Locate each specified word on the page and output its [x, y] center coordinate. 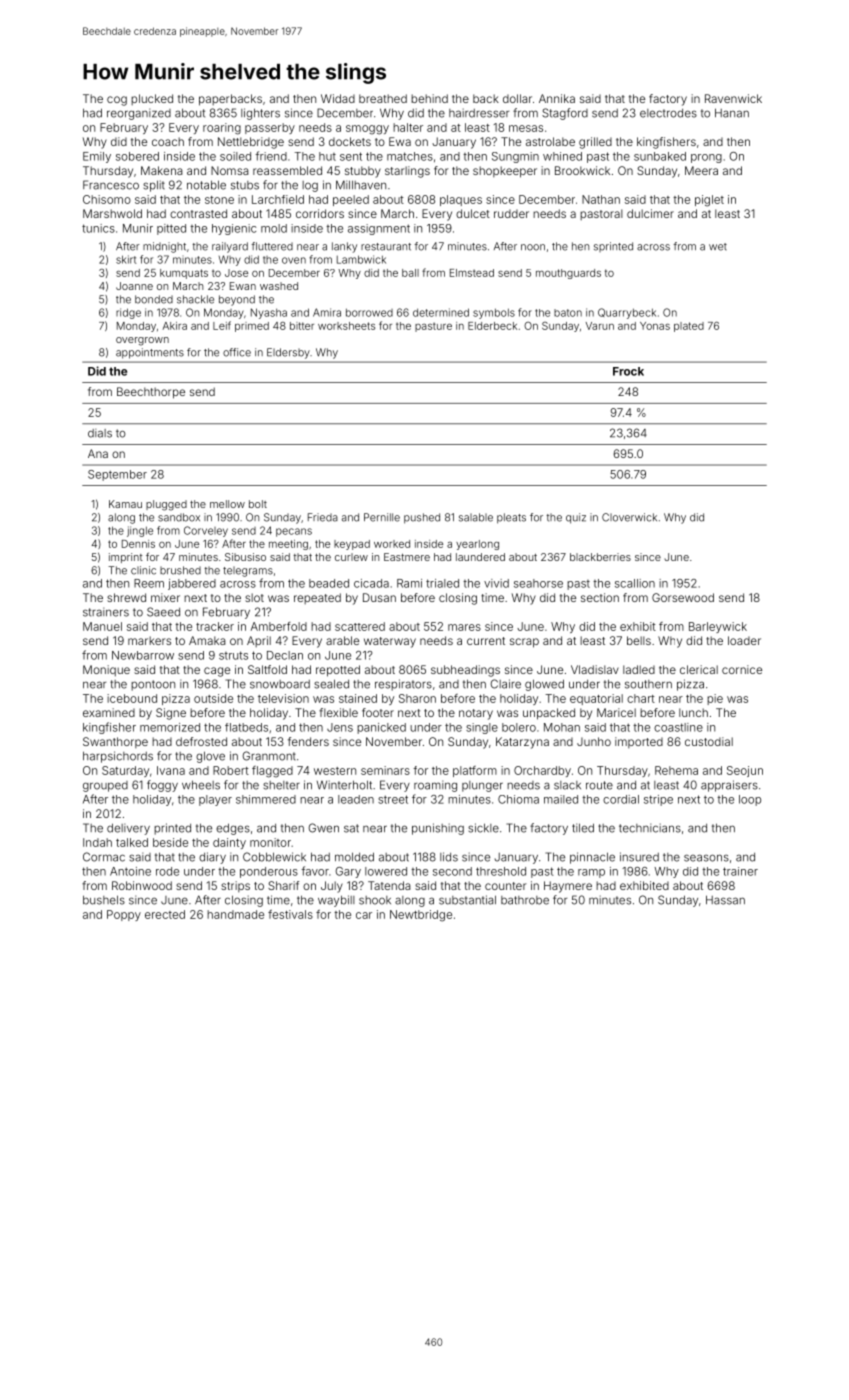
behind [429, 98]
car [364, 915]
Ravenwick [733, 98]
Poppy [124, 915]
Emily [97, 157]
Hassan [725, 900]
